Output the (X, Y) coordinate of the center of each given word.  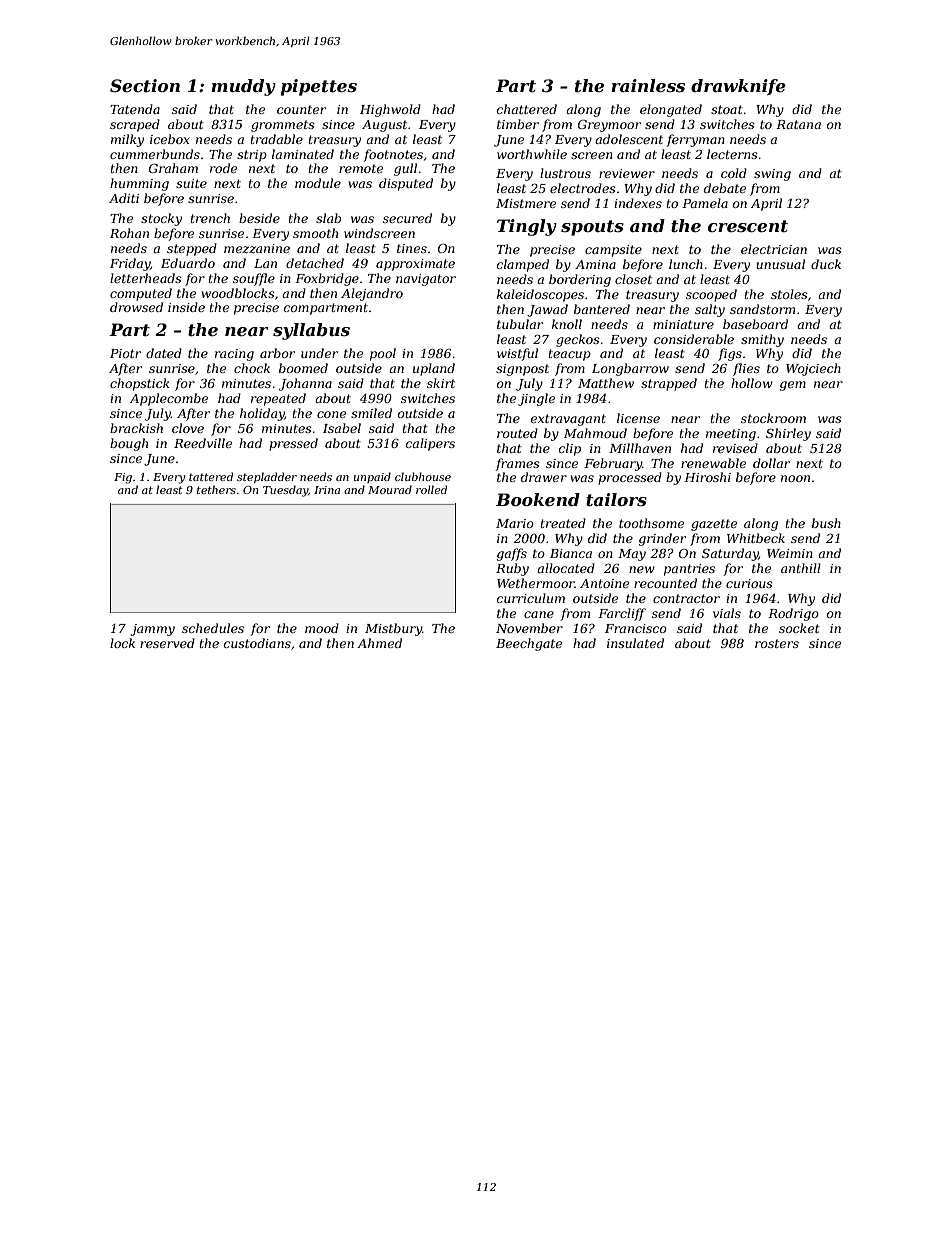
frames (517, 464)
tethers (216, 489)
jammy (153, 630)
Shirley (788, 434)
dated (164, 353)
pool (383, 354)
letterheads (146, 278)
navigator (426, 280)
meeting (731, 435)
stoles (789, 294)
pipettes (319, 87)
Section (145, 85)
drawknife (738, 87)
